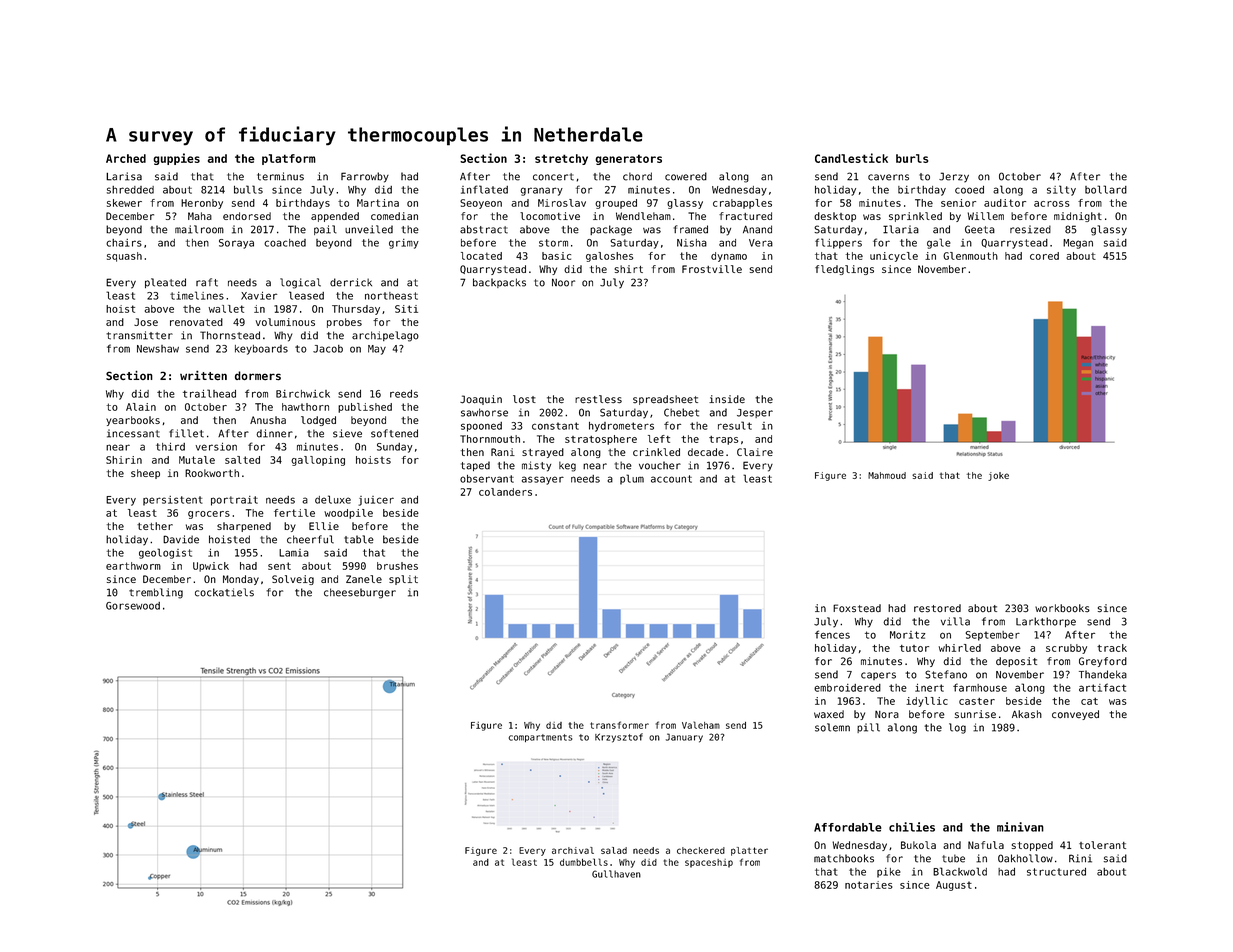 The image size is (1233, 952). I want to click on Gullhaven, so click(616, 874).
